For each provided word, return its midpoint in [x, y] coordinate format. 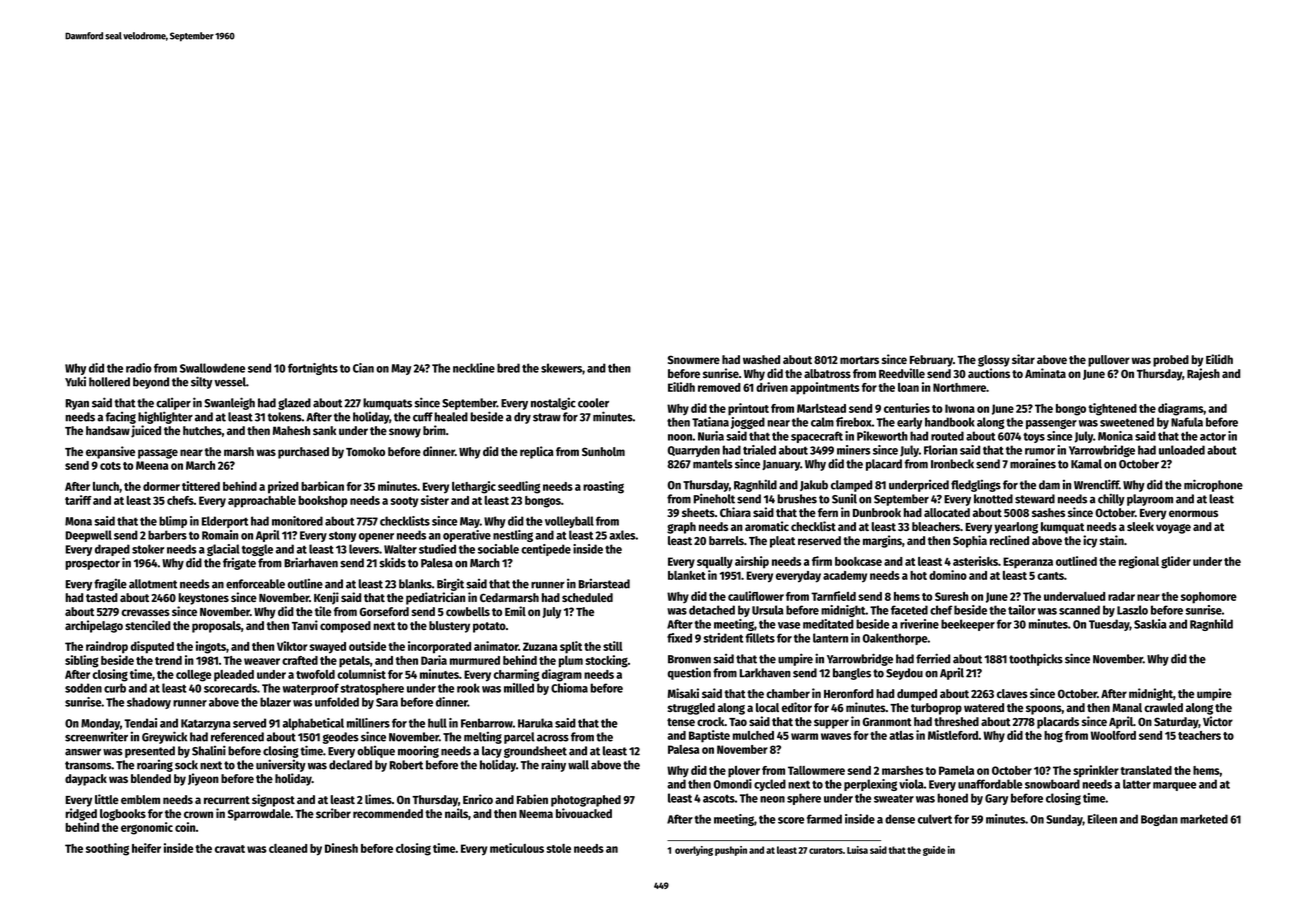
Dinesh [341, 848]
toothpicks [1036, 659]
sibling [82, 661]
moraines [1033, 463]
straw [547, 417]
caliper [173, 404]
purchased [303, 453]
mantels [713, 464]
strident [723, 638]
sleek [1140, 526]
